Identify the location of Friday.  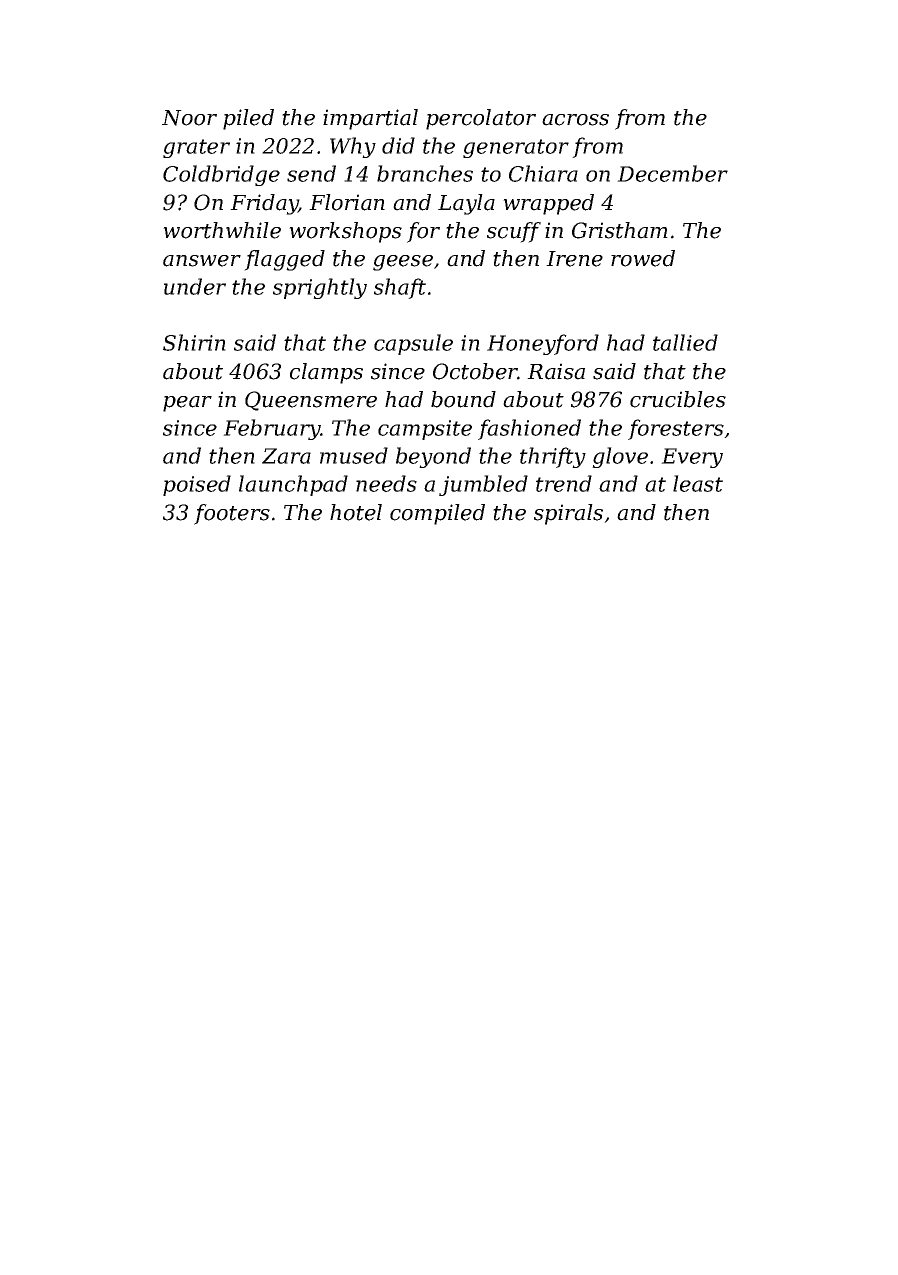
(264, 204).
